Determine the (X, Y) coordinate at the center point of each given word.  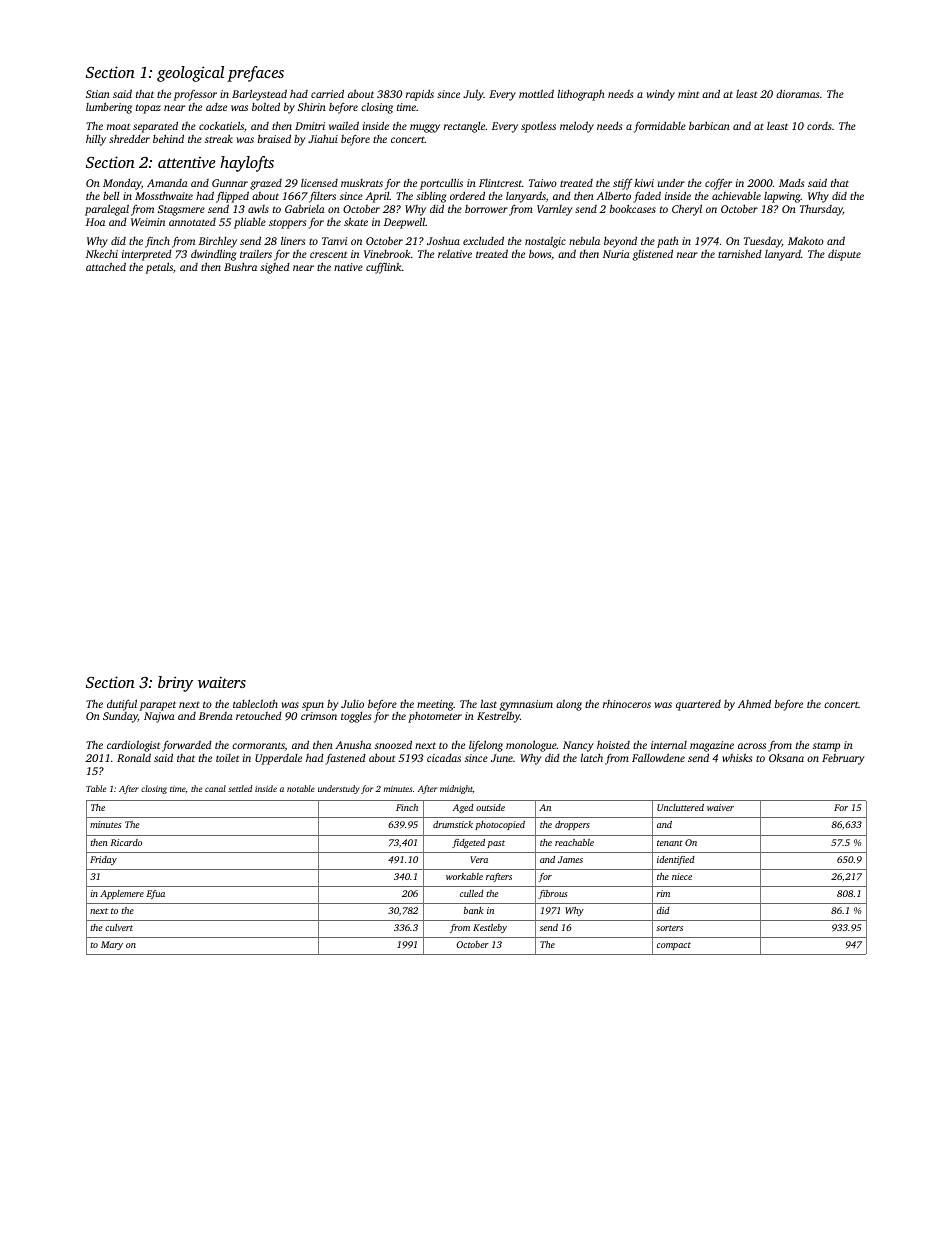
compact (674, 946)
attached (106, 266)
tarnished (740, 254)
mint (688, 94)
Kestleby (490, 928)
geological (190, 74)
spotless (538, 127)
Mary (112, 945)
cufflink (384, 268)
